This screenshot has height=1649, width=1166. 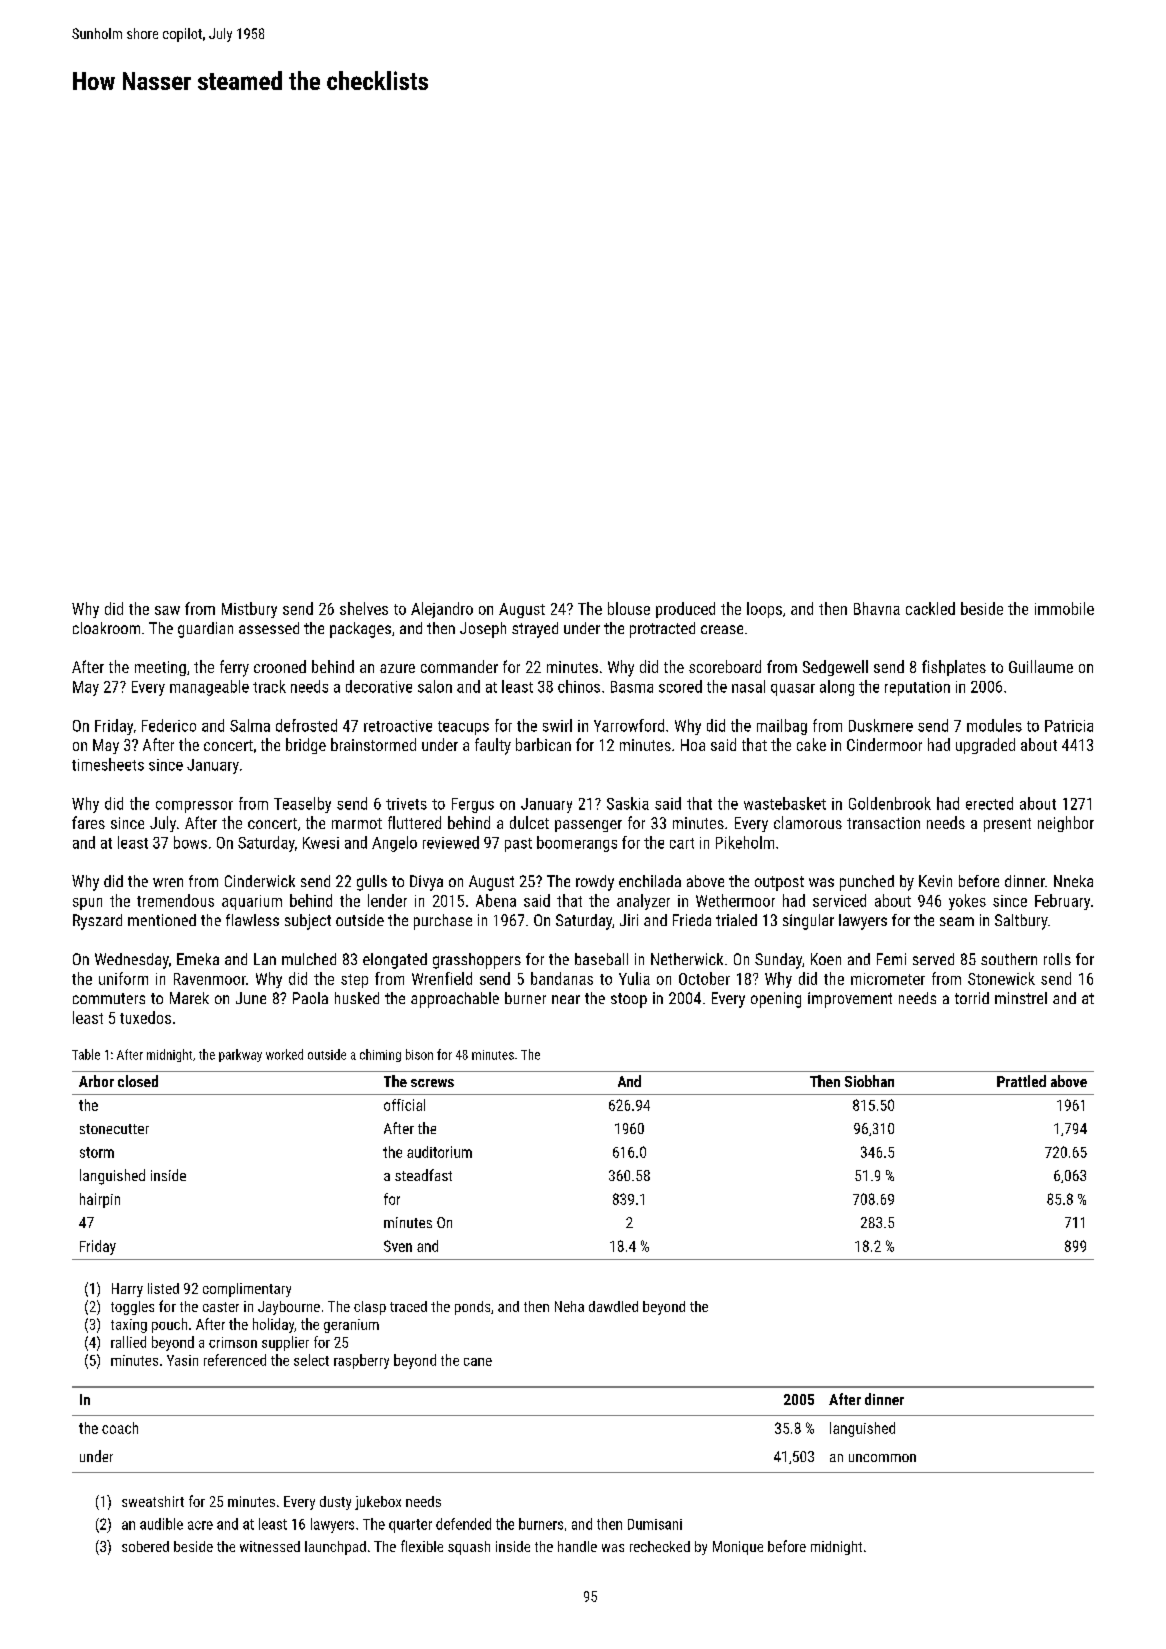 I want to click on Neha, so click(x=569, y=1306).
